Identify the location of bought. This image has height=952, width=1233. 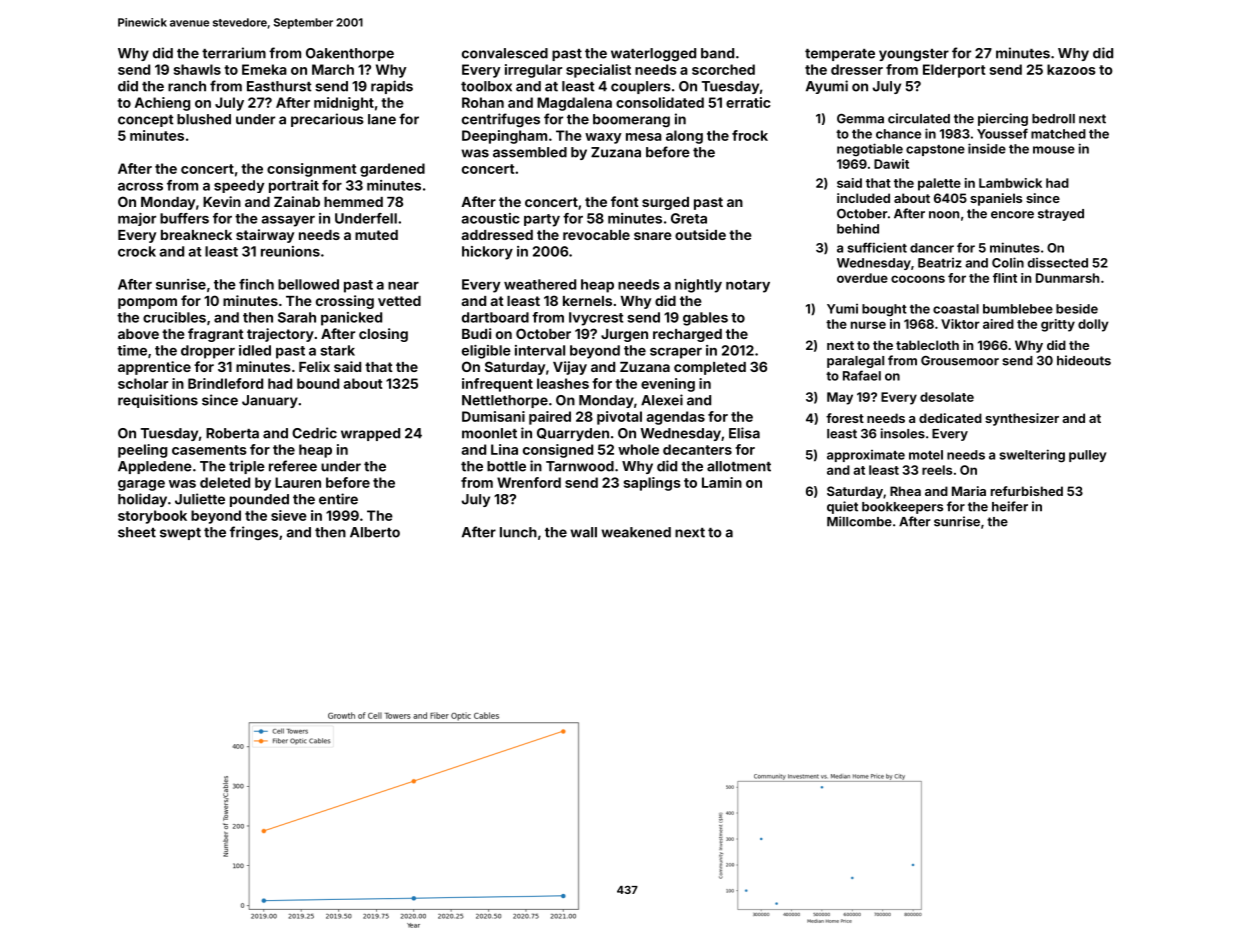
(884, 310).
